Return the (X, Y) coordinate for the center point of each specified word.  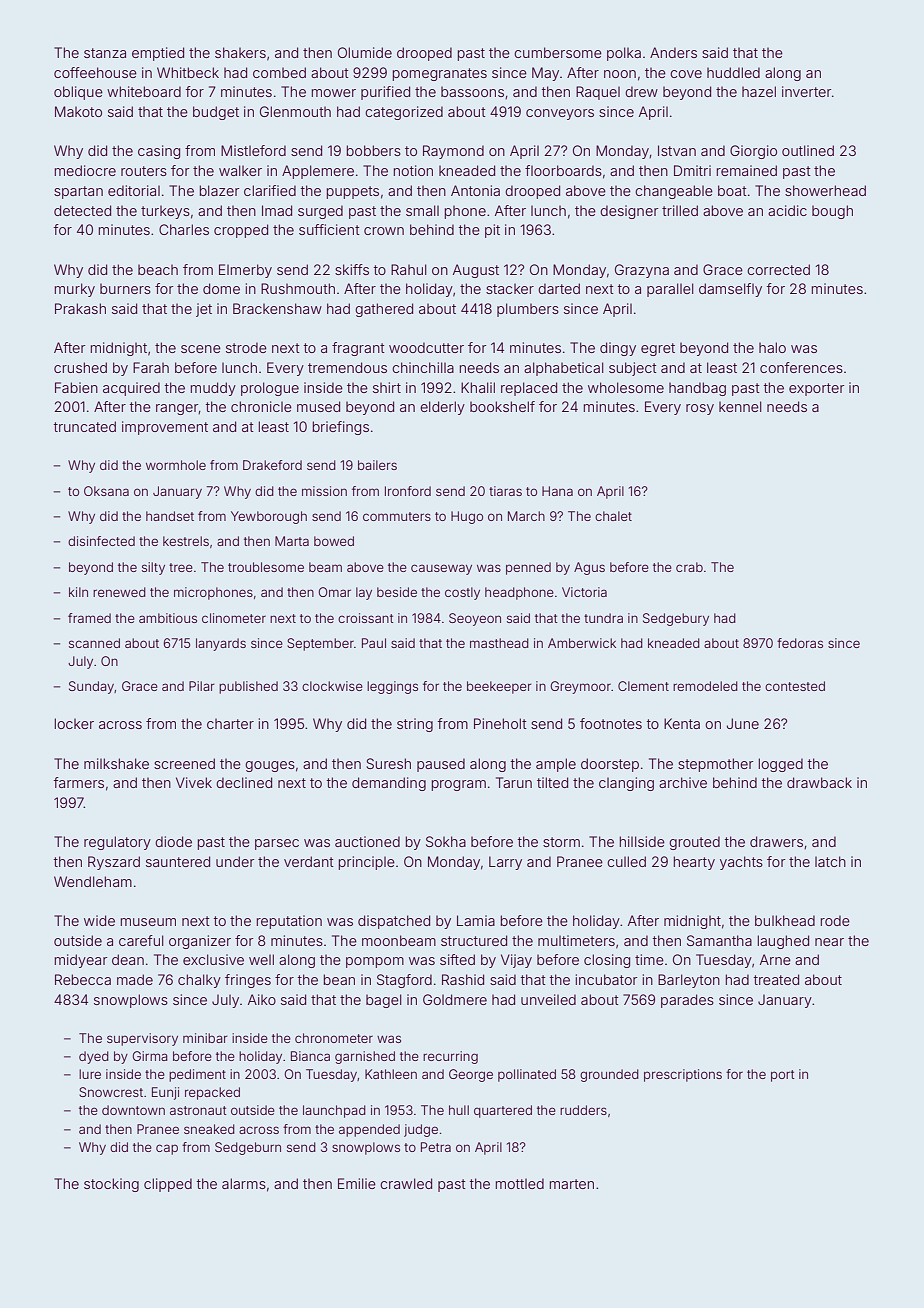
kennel (740, 406)
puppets (353, 192)
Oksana (106, 491)
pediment (197, 1075)
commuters (397, 516)
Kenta (682, 723)
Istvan (677, 150)
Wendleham (93, 881)
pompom (375, 962)
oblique (78, 93)
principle (367, 863)
